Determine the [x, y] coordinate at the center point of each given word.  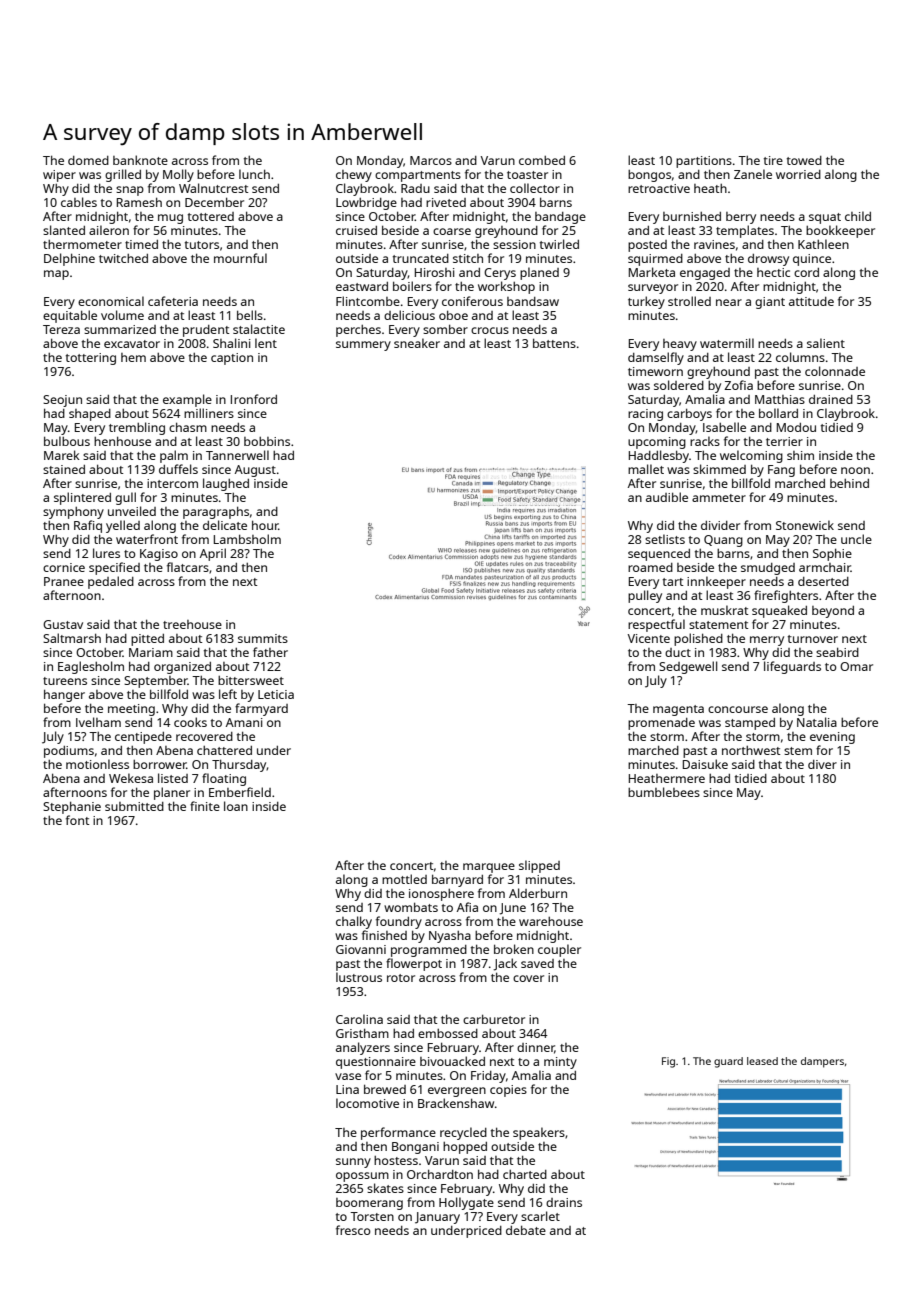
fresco [353, 1230]
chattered [224, 750]
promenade [661, 724]
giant [770, 303]
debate [526, 1230]
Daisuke [705, 764]
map [56, 275]
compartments [418, 176]
